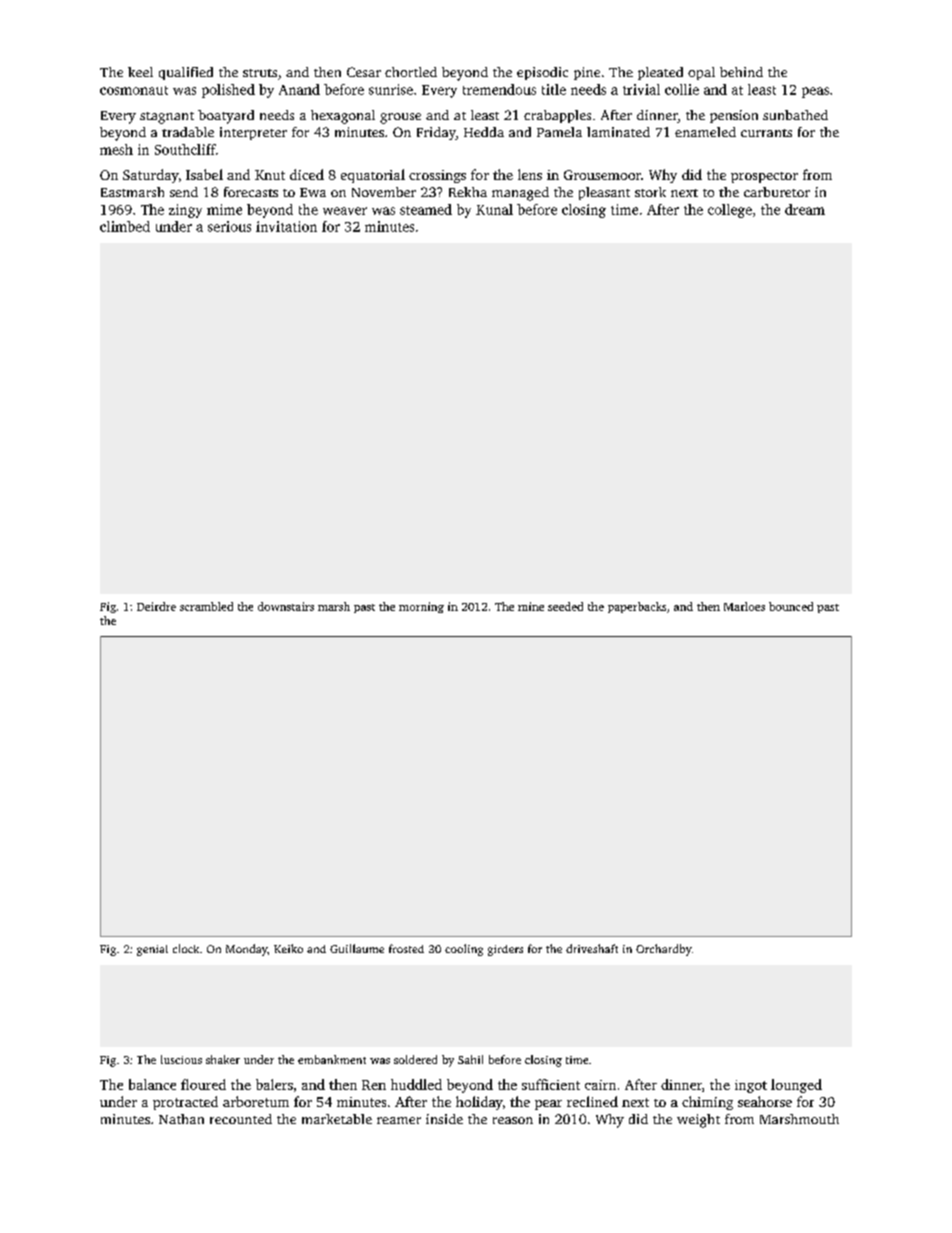  What do you see at coordinates (345, 211) in the screenshot?
I see `weaver` at bounding box center [345, 211].
